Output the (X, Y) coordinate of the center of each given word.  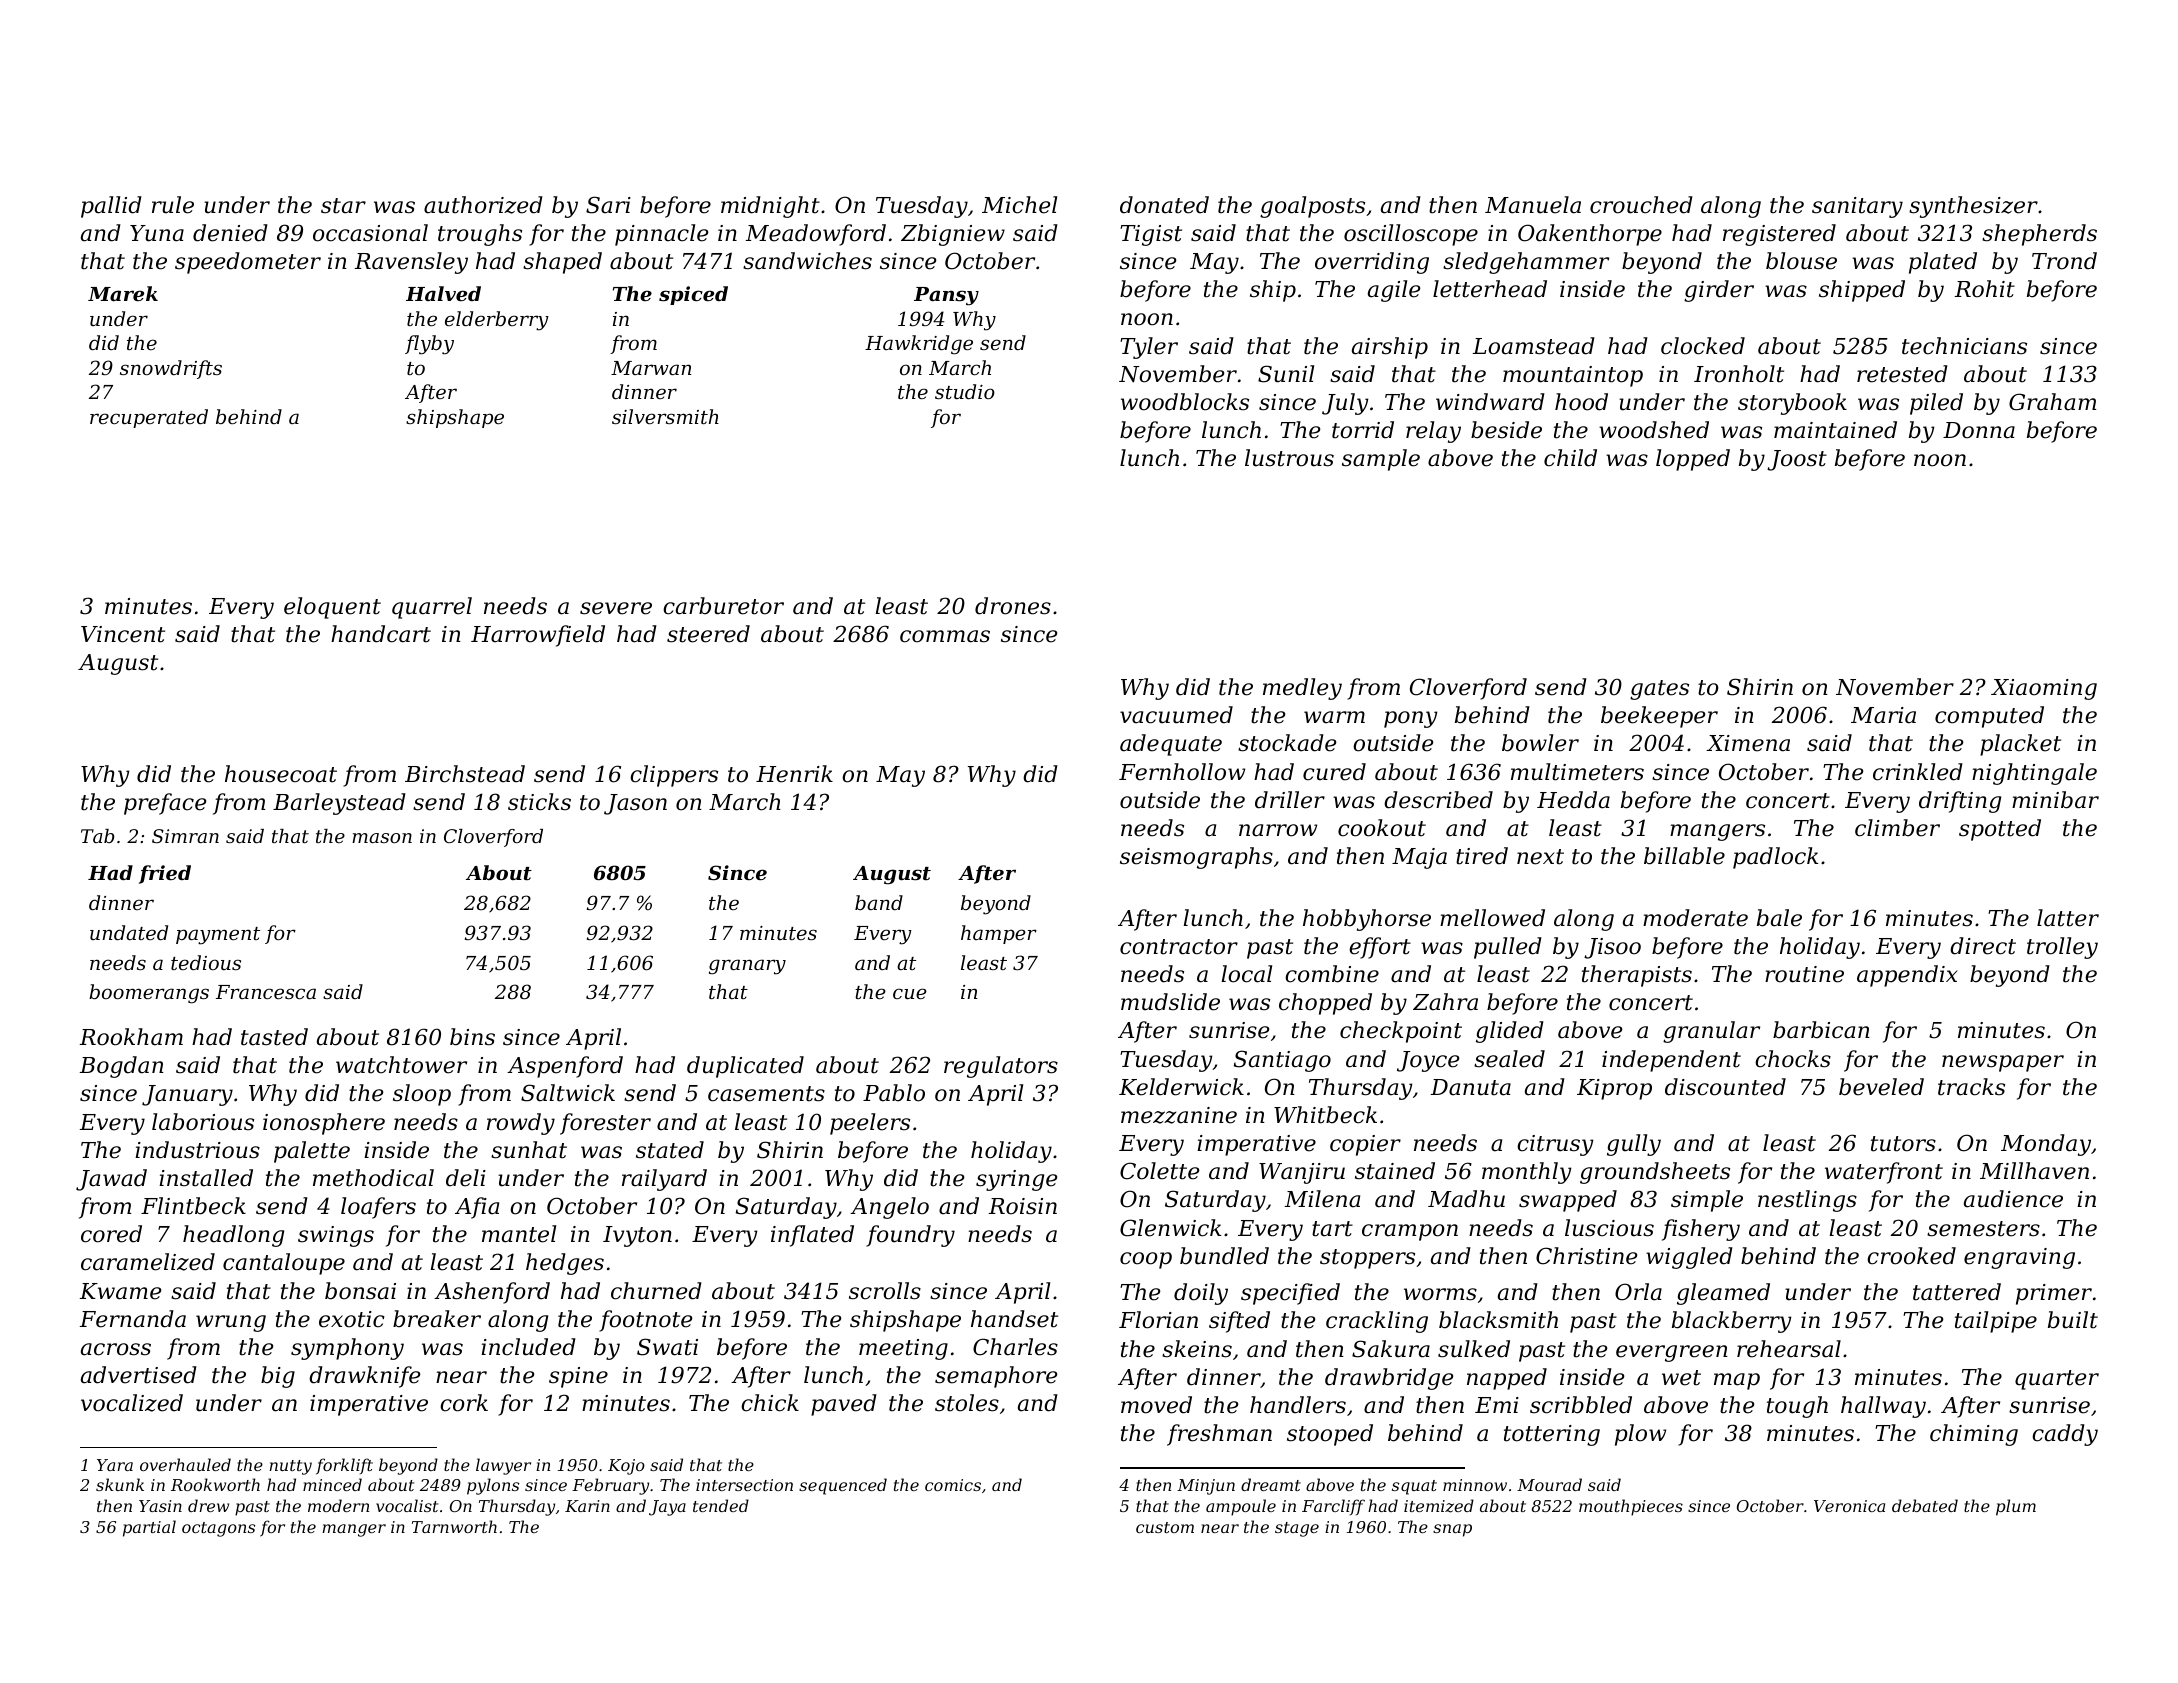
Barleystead (339, 804)
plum (2016, 1507)
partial (149, 1528)
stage (1297, 1529)
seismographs (1196, 858)
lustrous (1289, 458)
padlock (1775, 858)
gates (1659, 690)
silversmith (665, 416)
